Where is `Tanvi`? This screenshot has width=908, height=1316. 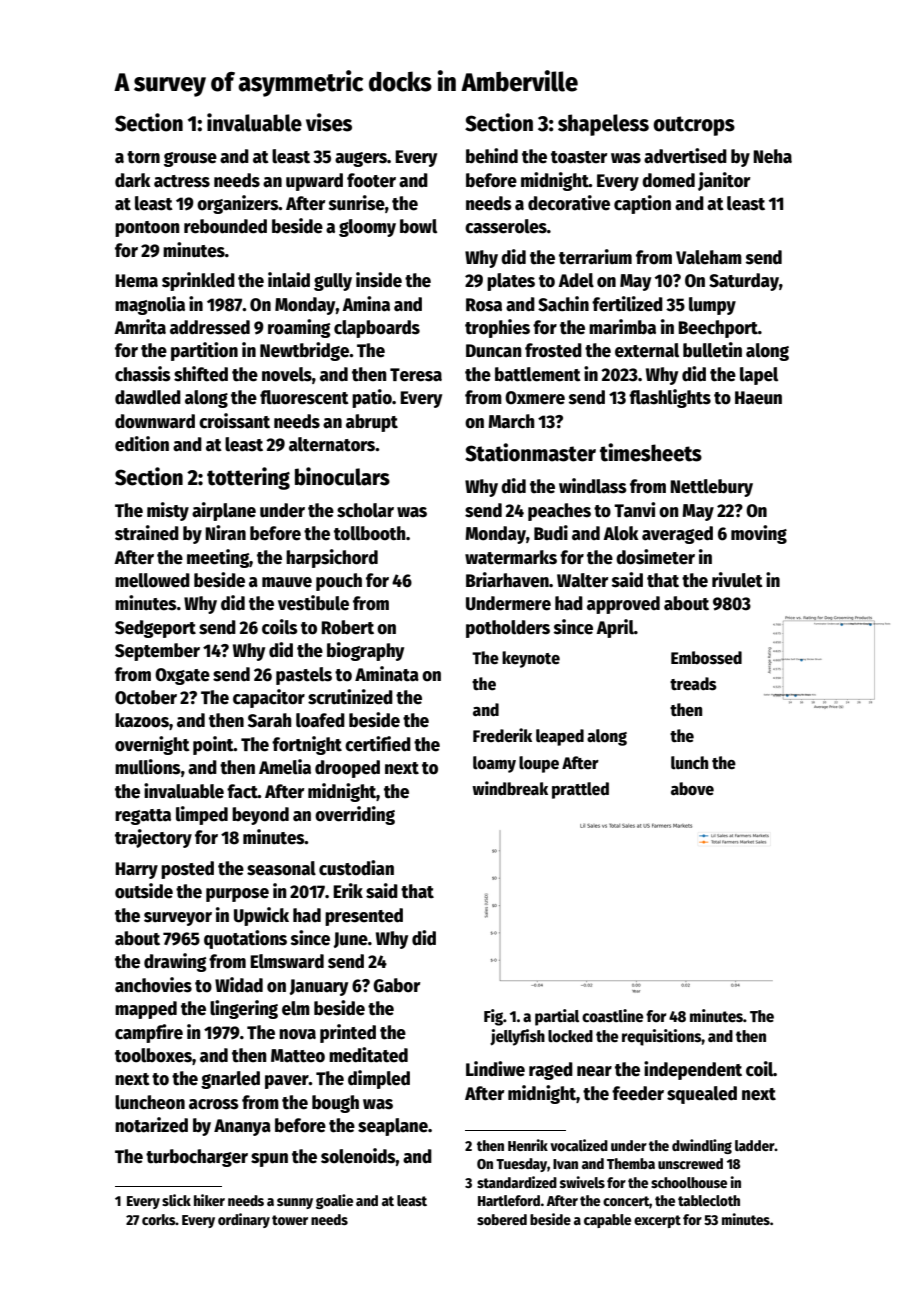 Tanvi is located at coordinates (634, 510).
